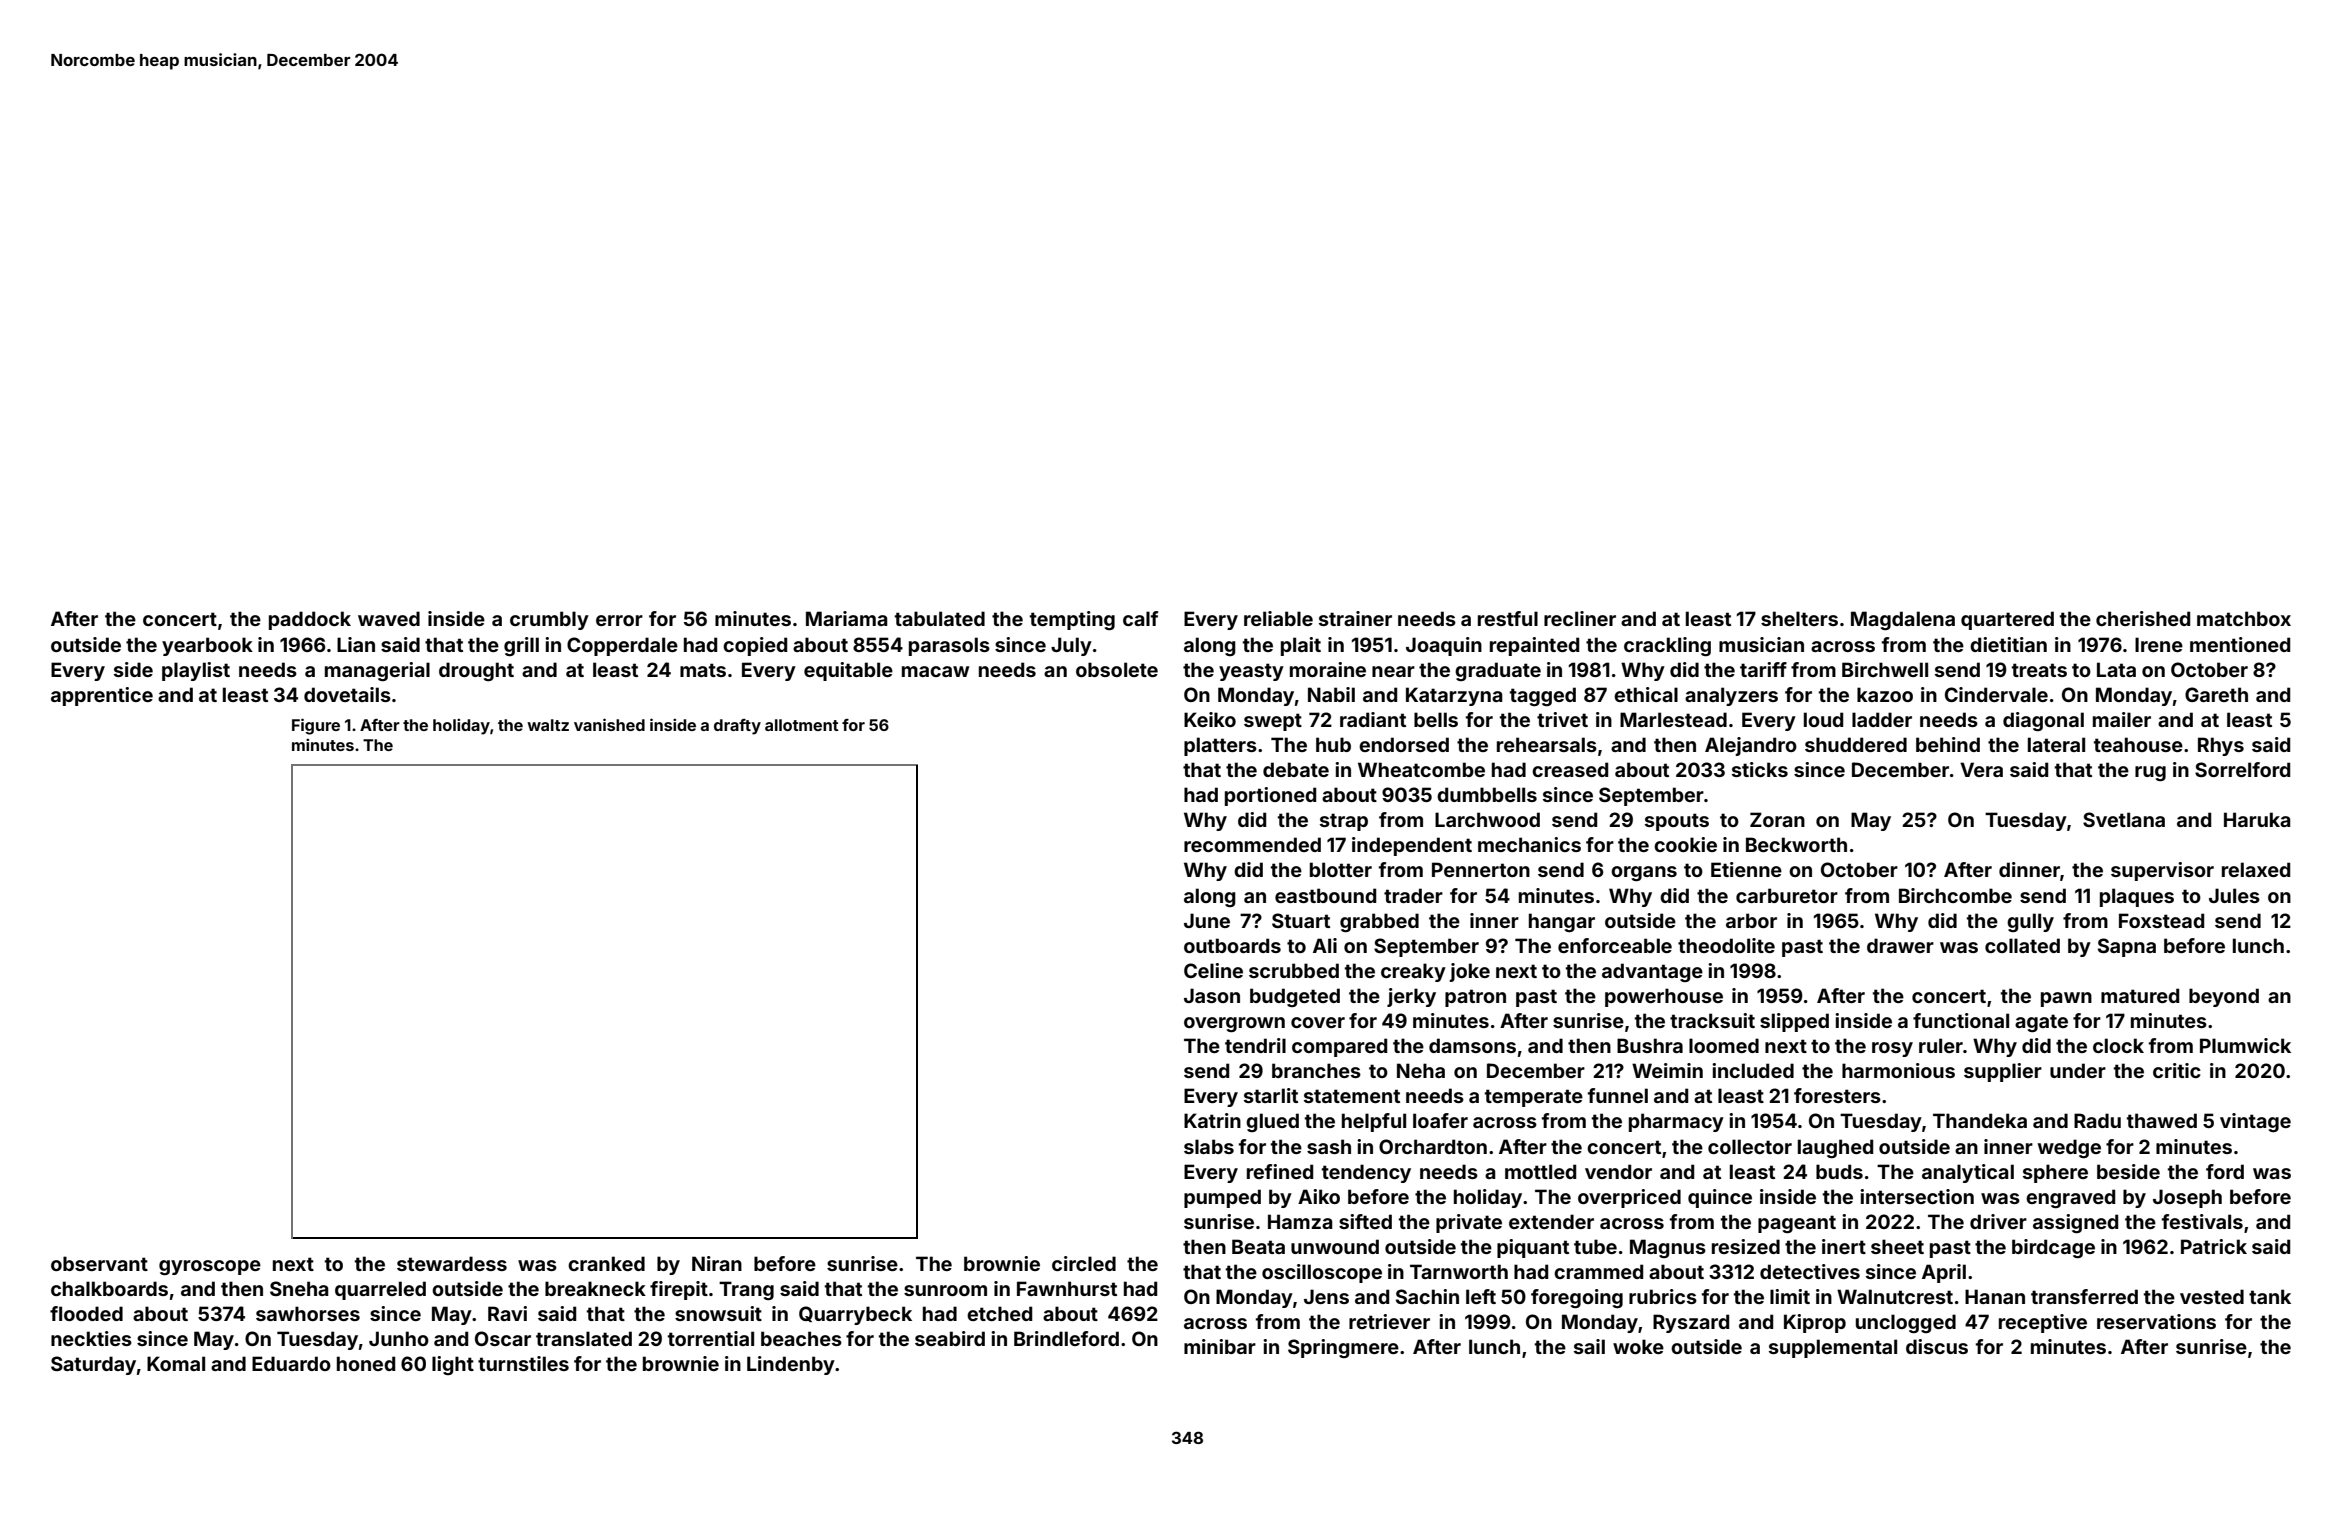  What do you see at coordinates (791, 1365) in the screenshot?
I see `Lindenby` at bounding box center [791, 1365].
